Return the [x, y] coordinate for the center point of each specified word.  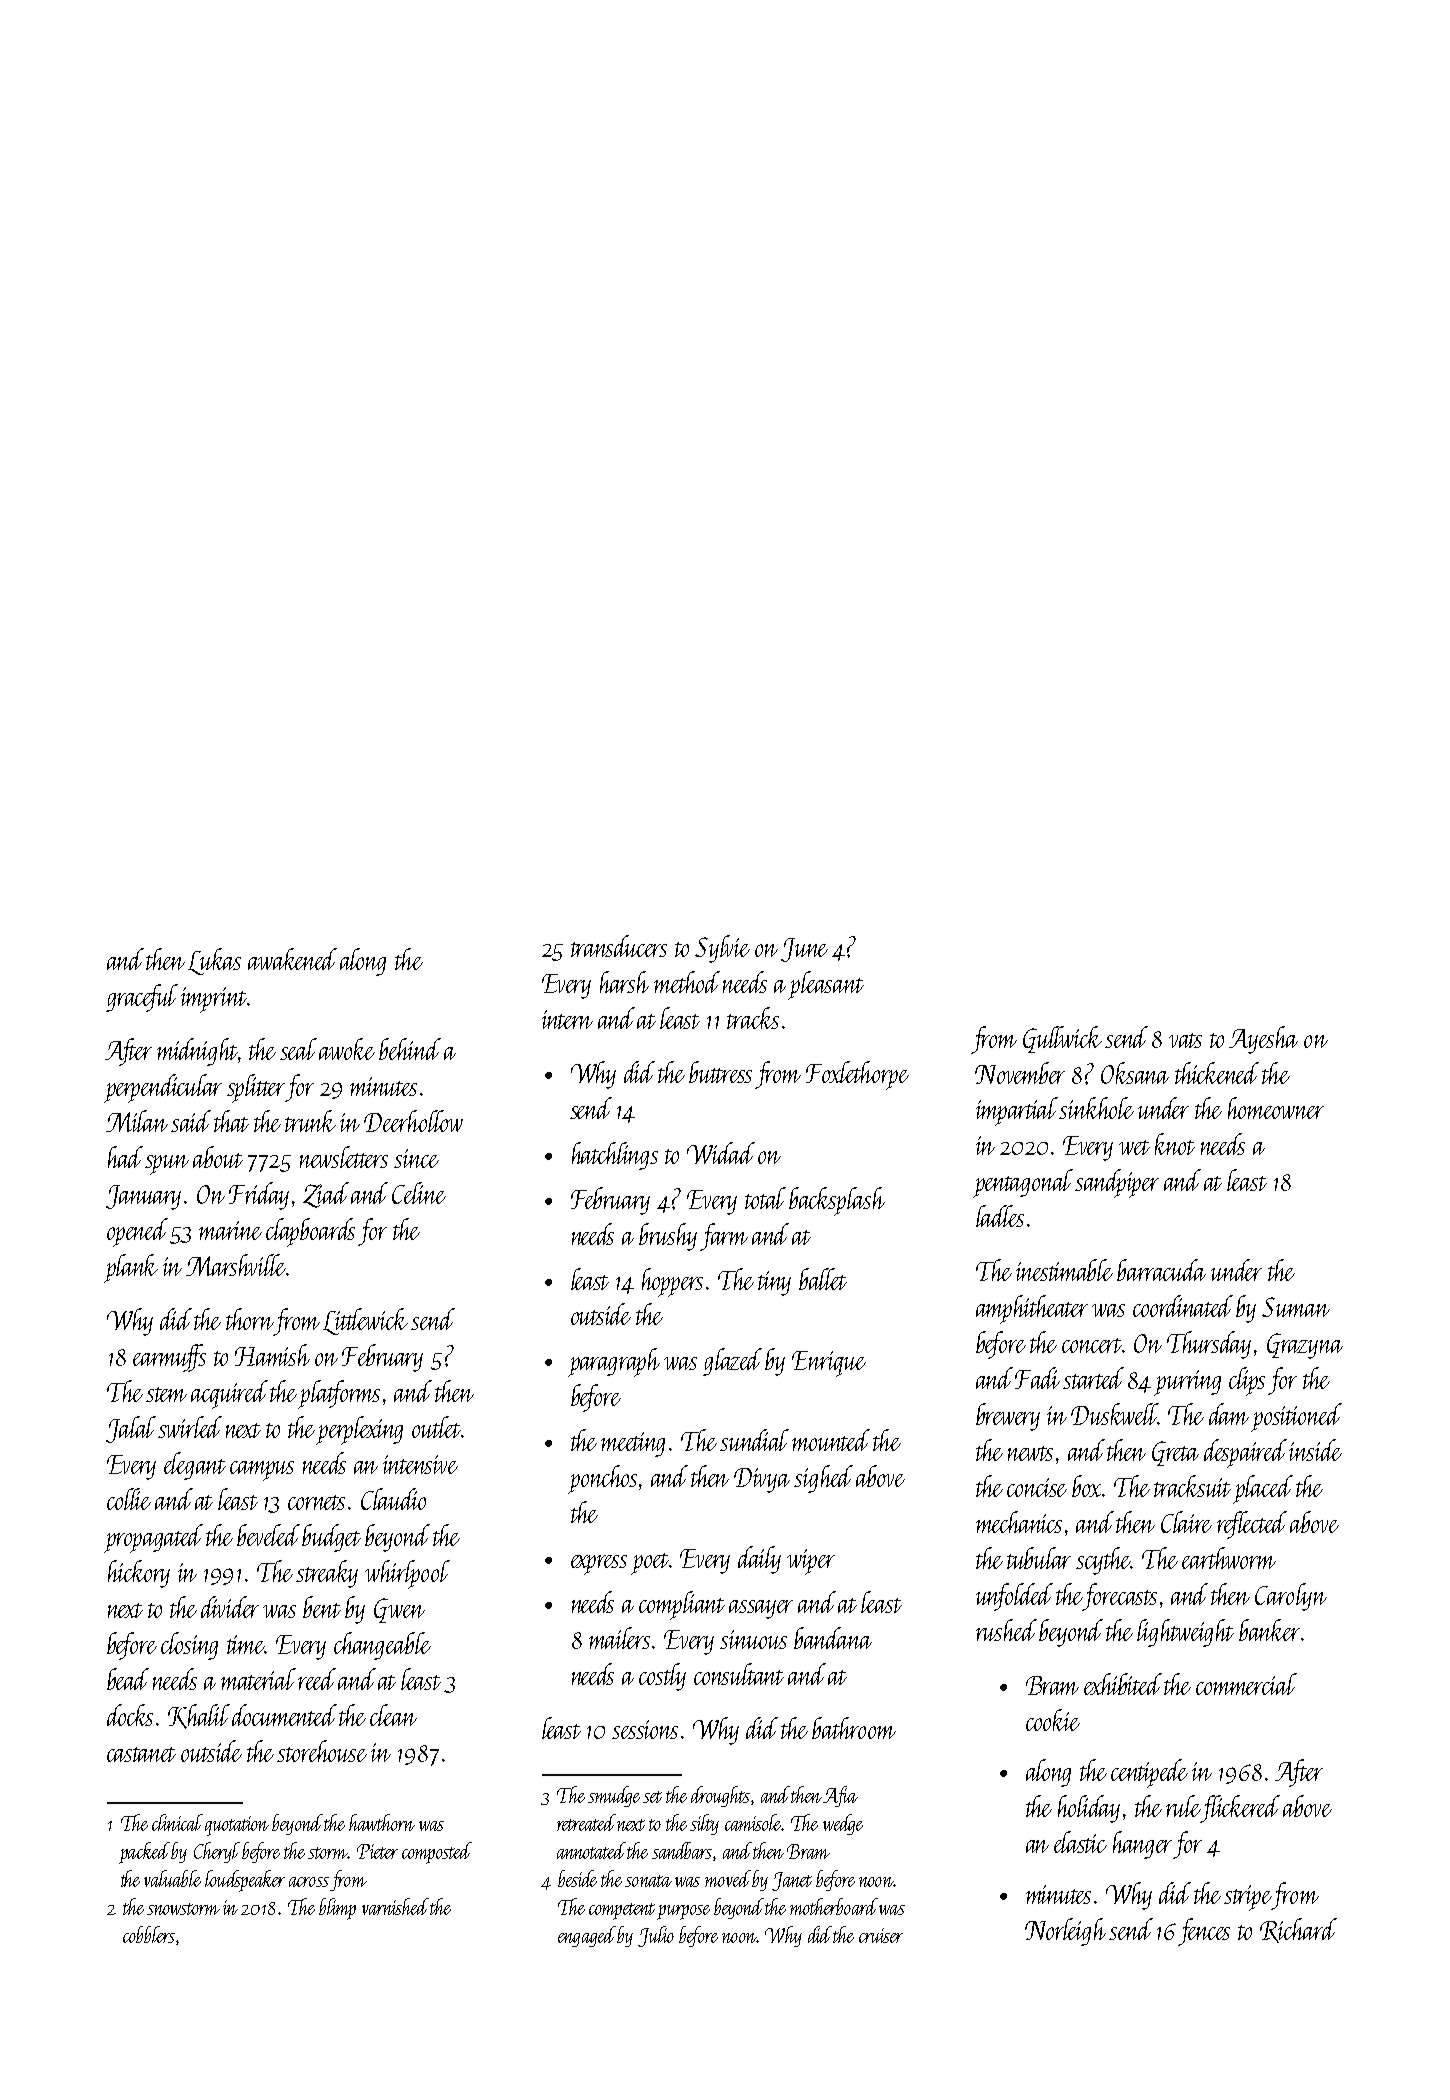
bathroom [854, 1728]
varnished [395, 1906]
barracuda [1161, 1270]
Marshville [236, 1265]
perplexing [359, 1430]
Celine [419, 1193]
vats [1185, 1040]
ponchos [602, 1479]
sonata [648, 1881]
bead [128, 1679]
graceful [142, 998]
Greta [1175, 1453]
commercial [1246, 1684]
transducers [619, 946]
